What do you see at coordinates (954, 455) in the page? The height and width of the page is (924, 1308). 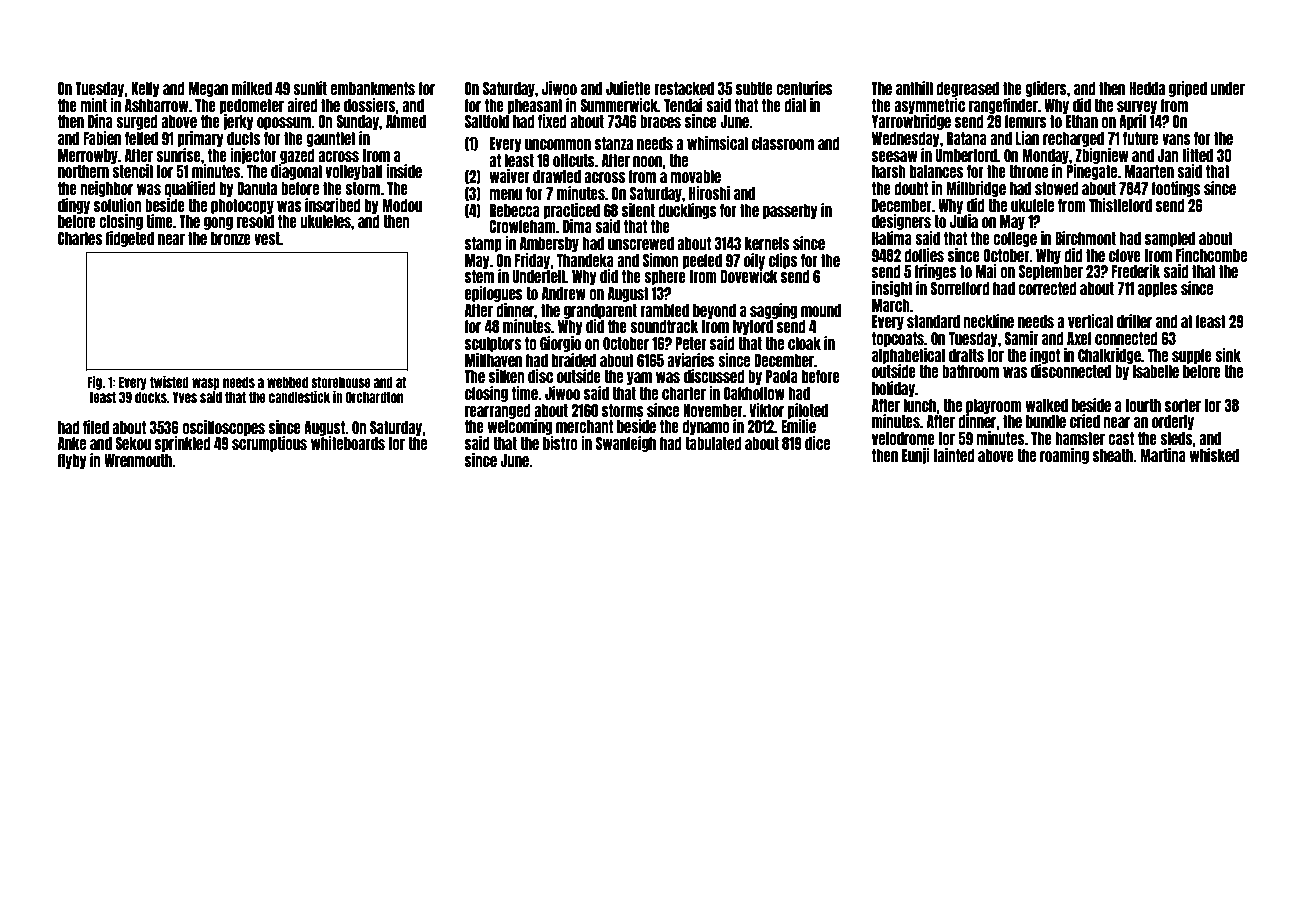 I see `fainted` at bounding box center [954, 455].
